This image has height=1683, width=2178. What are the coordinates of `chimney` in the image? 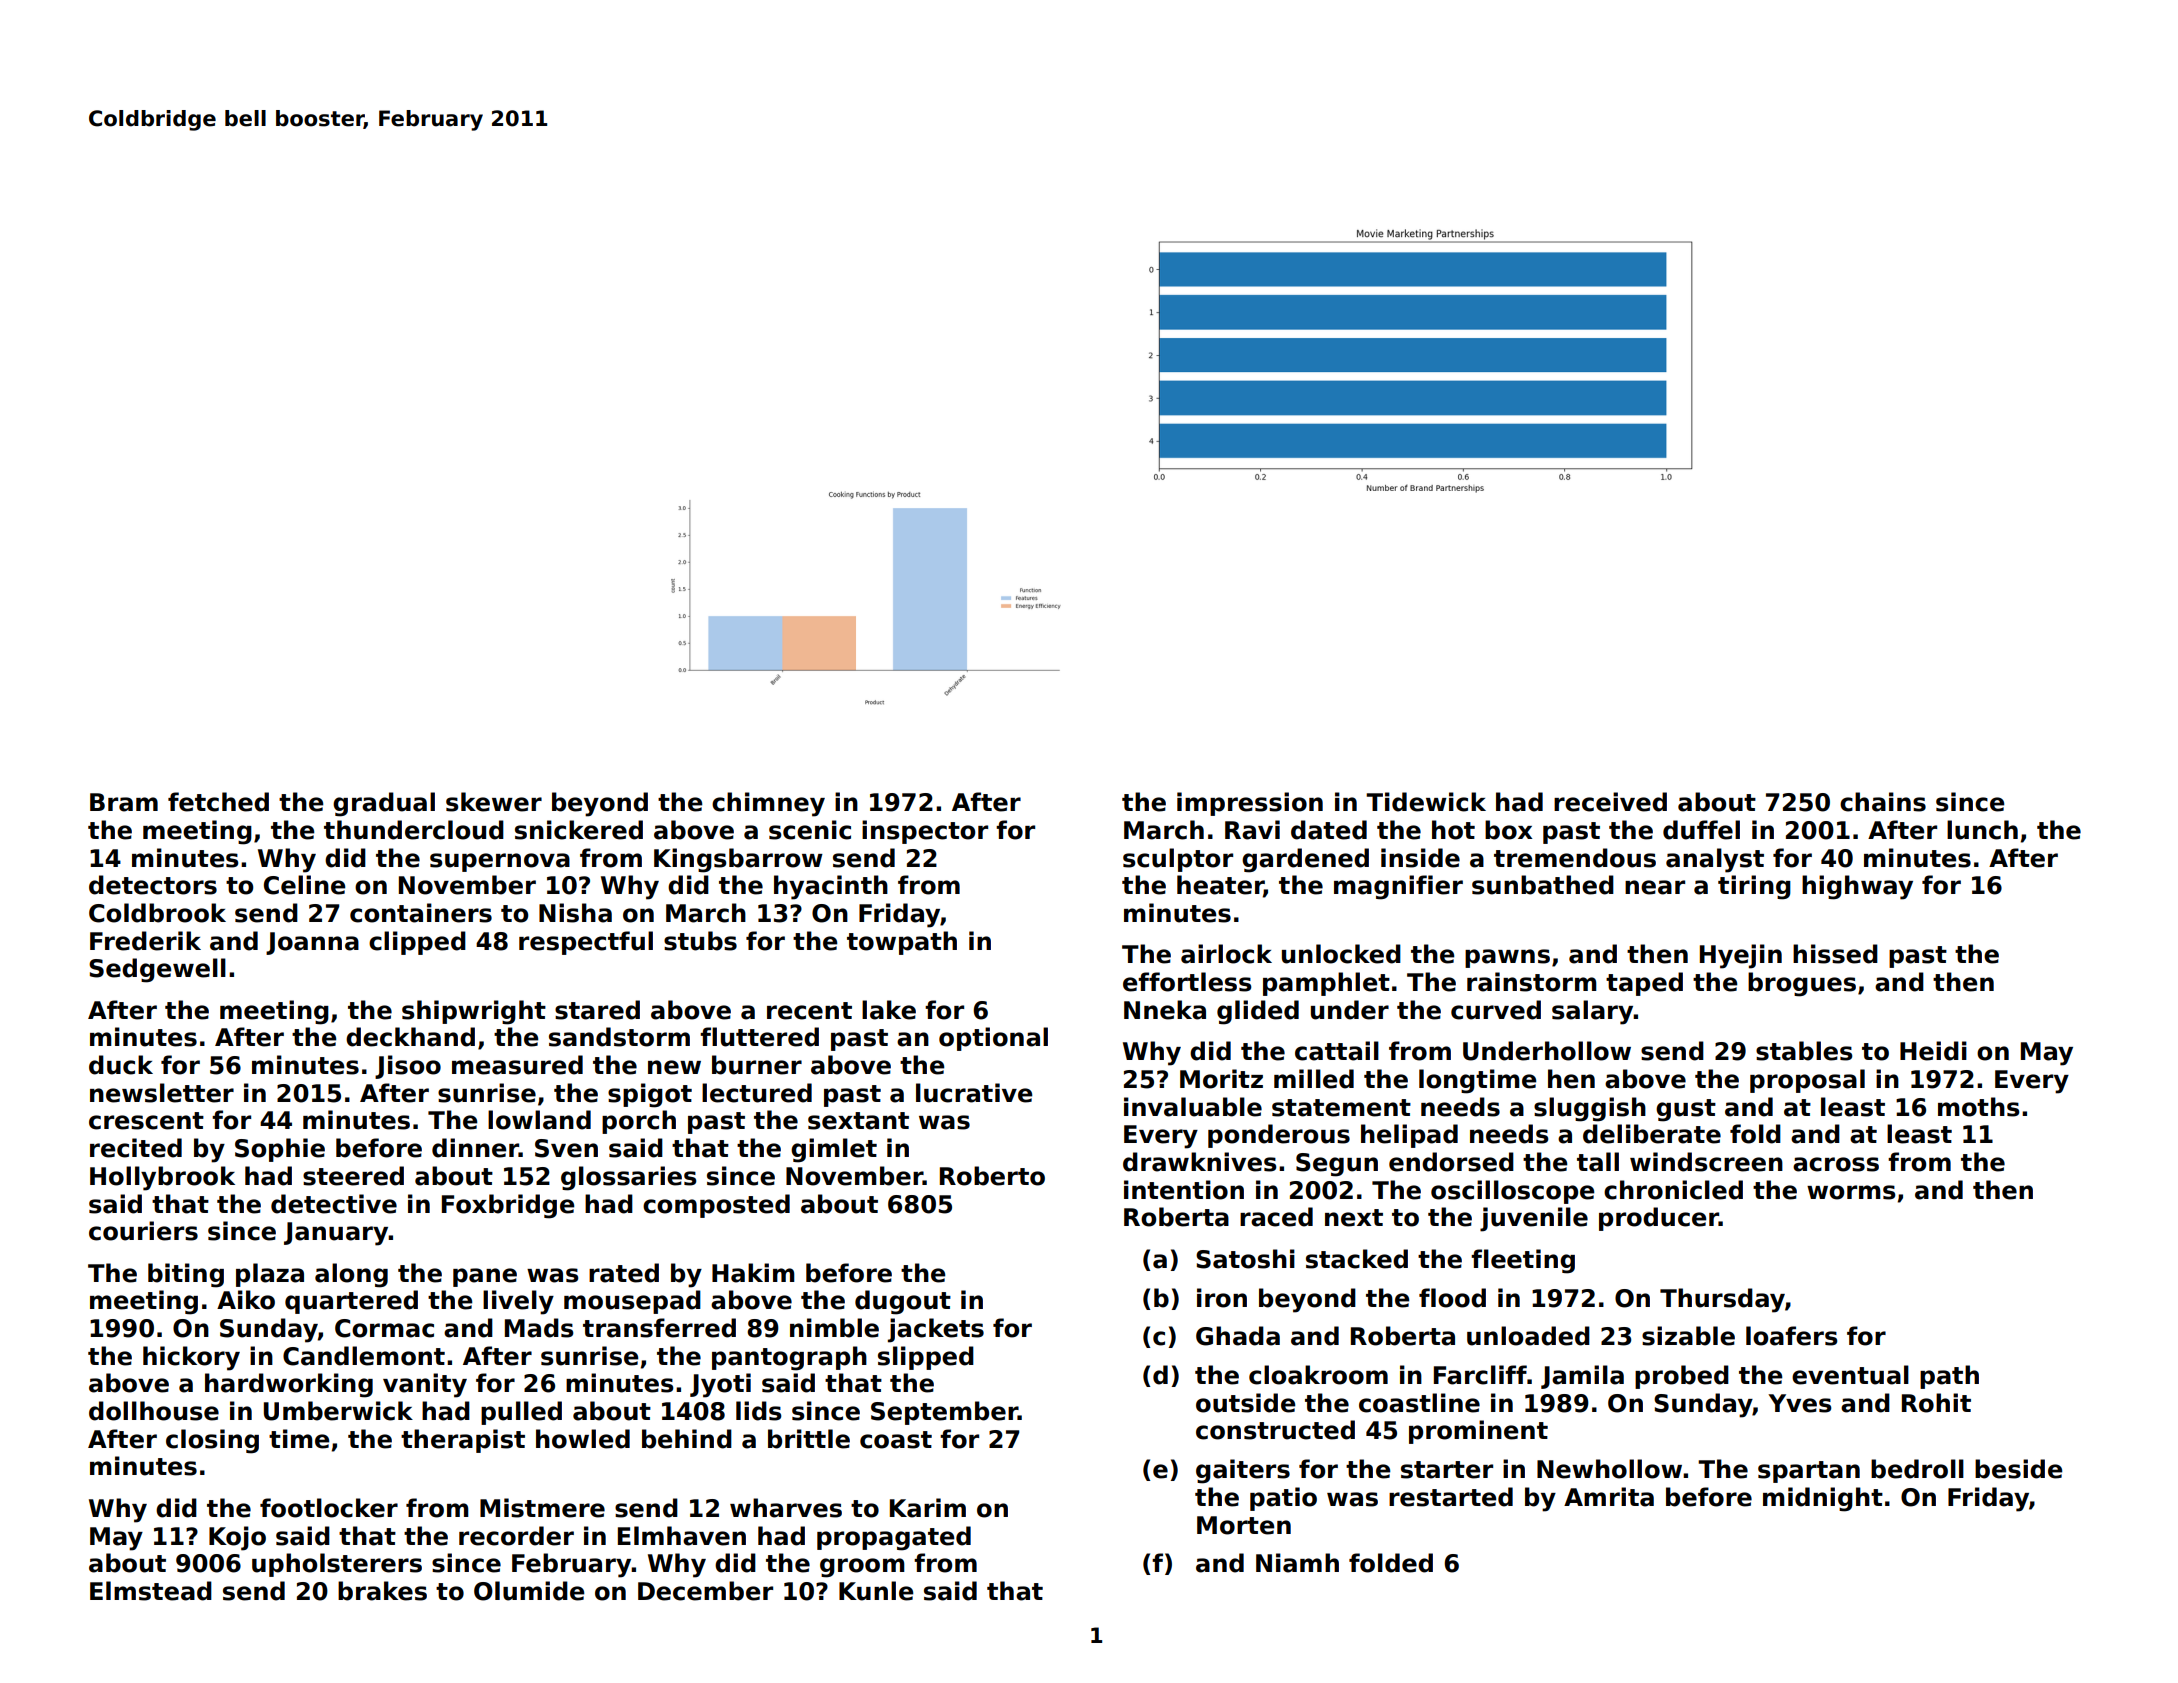 It's located at (768, 804).
